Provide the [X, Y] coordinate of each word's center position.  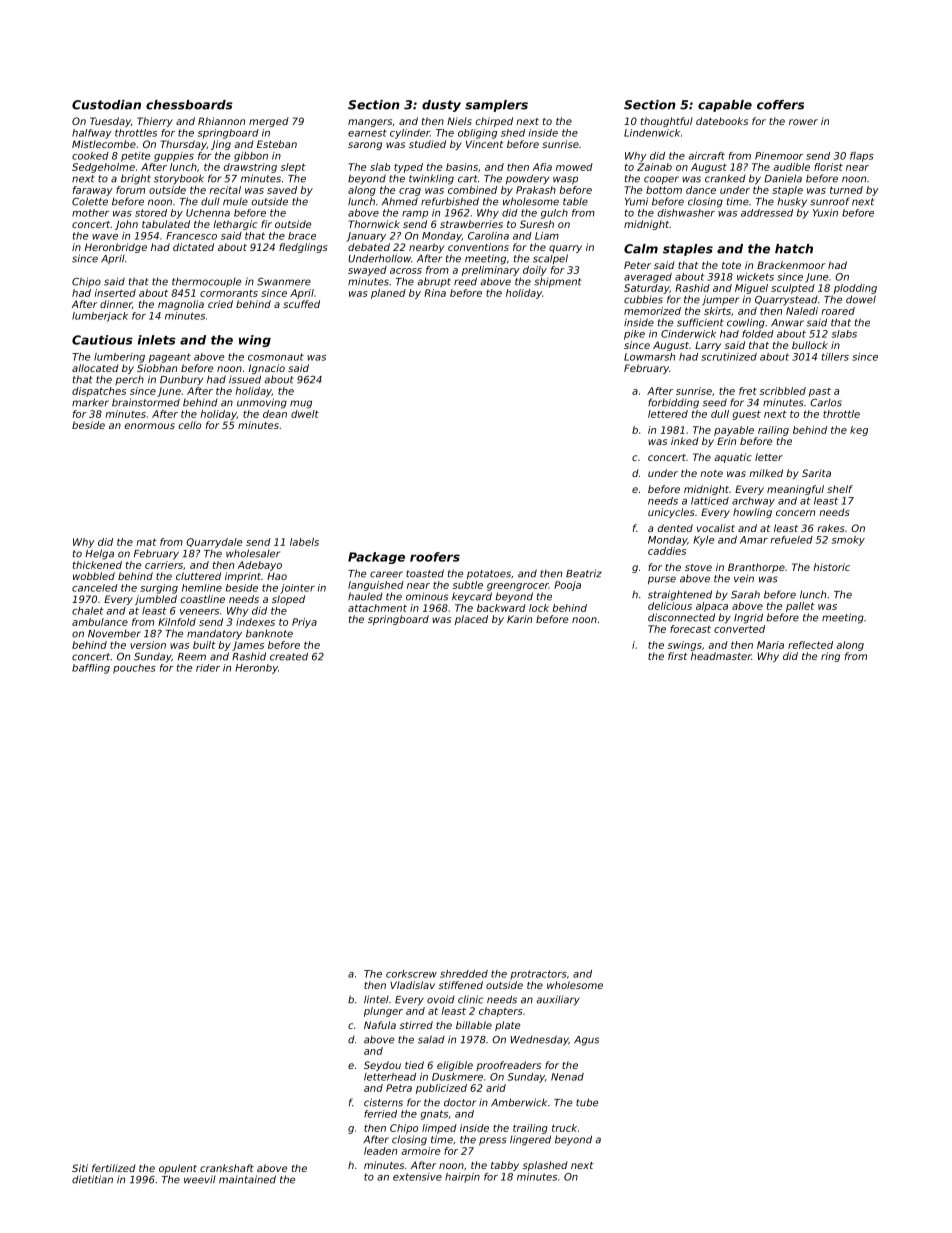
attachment [377, 608]
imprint [243, 577]
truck [564, 1128]
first [678, 656]
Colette [90, 201]
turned [846, 190]
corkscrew [411, 974]
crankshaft [227, 1168]
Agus [586, 1041]
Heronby [256, 669]
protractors [538, 975]
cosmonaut [276, 357]
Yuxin [825, 213]
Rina [435, 293]
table [575, 201]
